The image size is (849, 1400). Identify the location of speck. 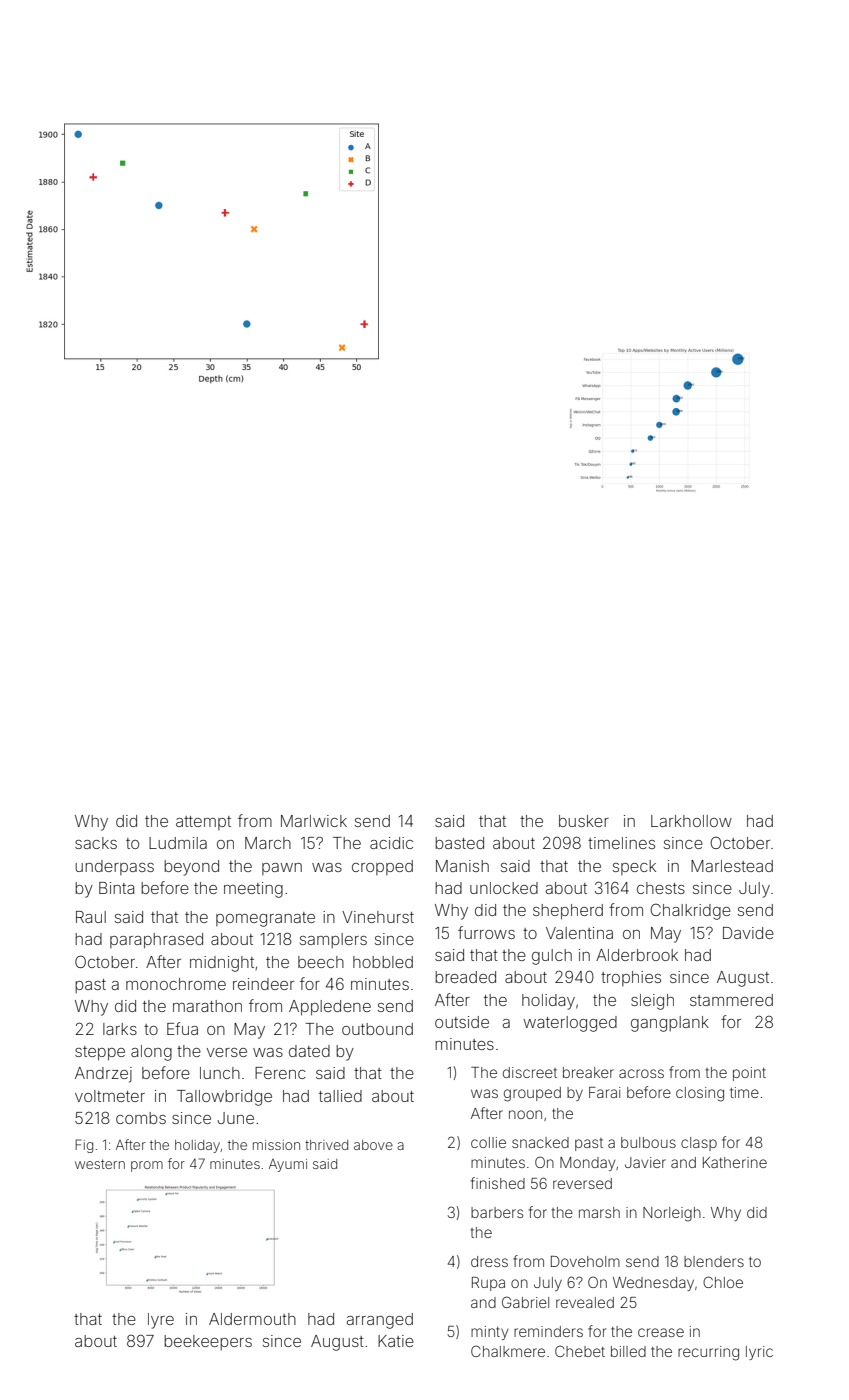
(634, 867).
